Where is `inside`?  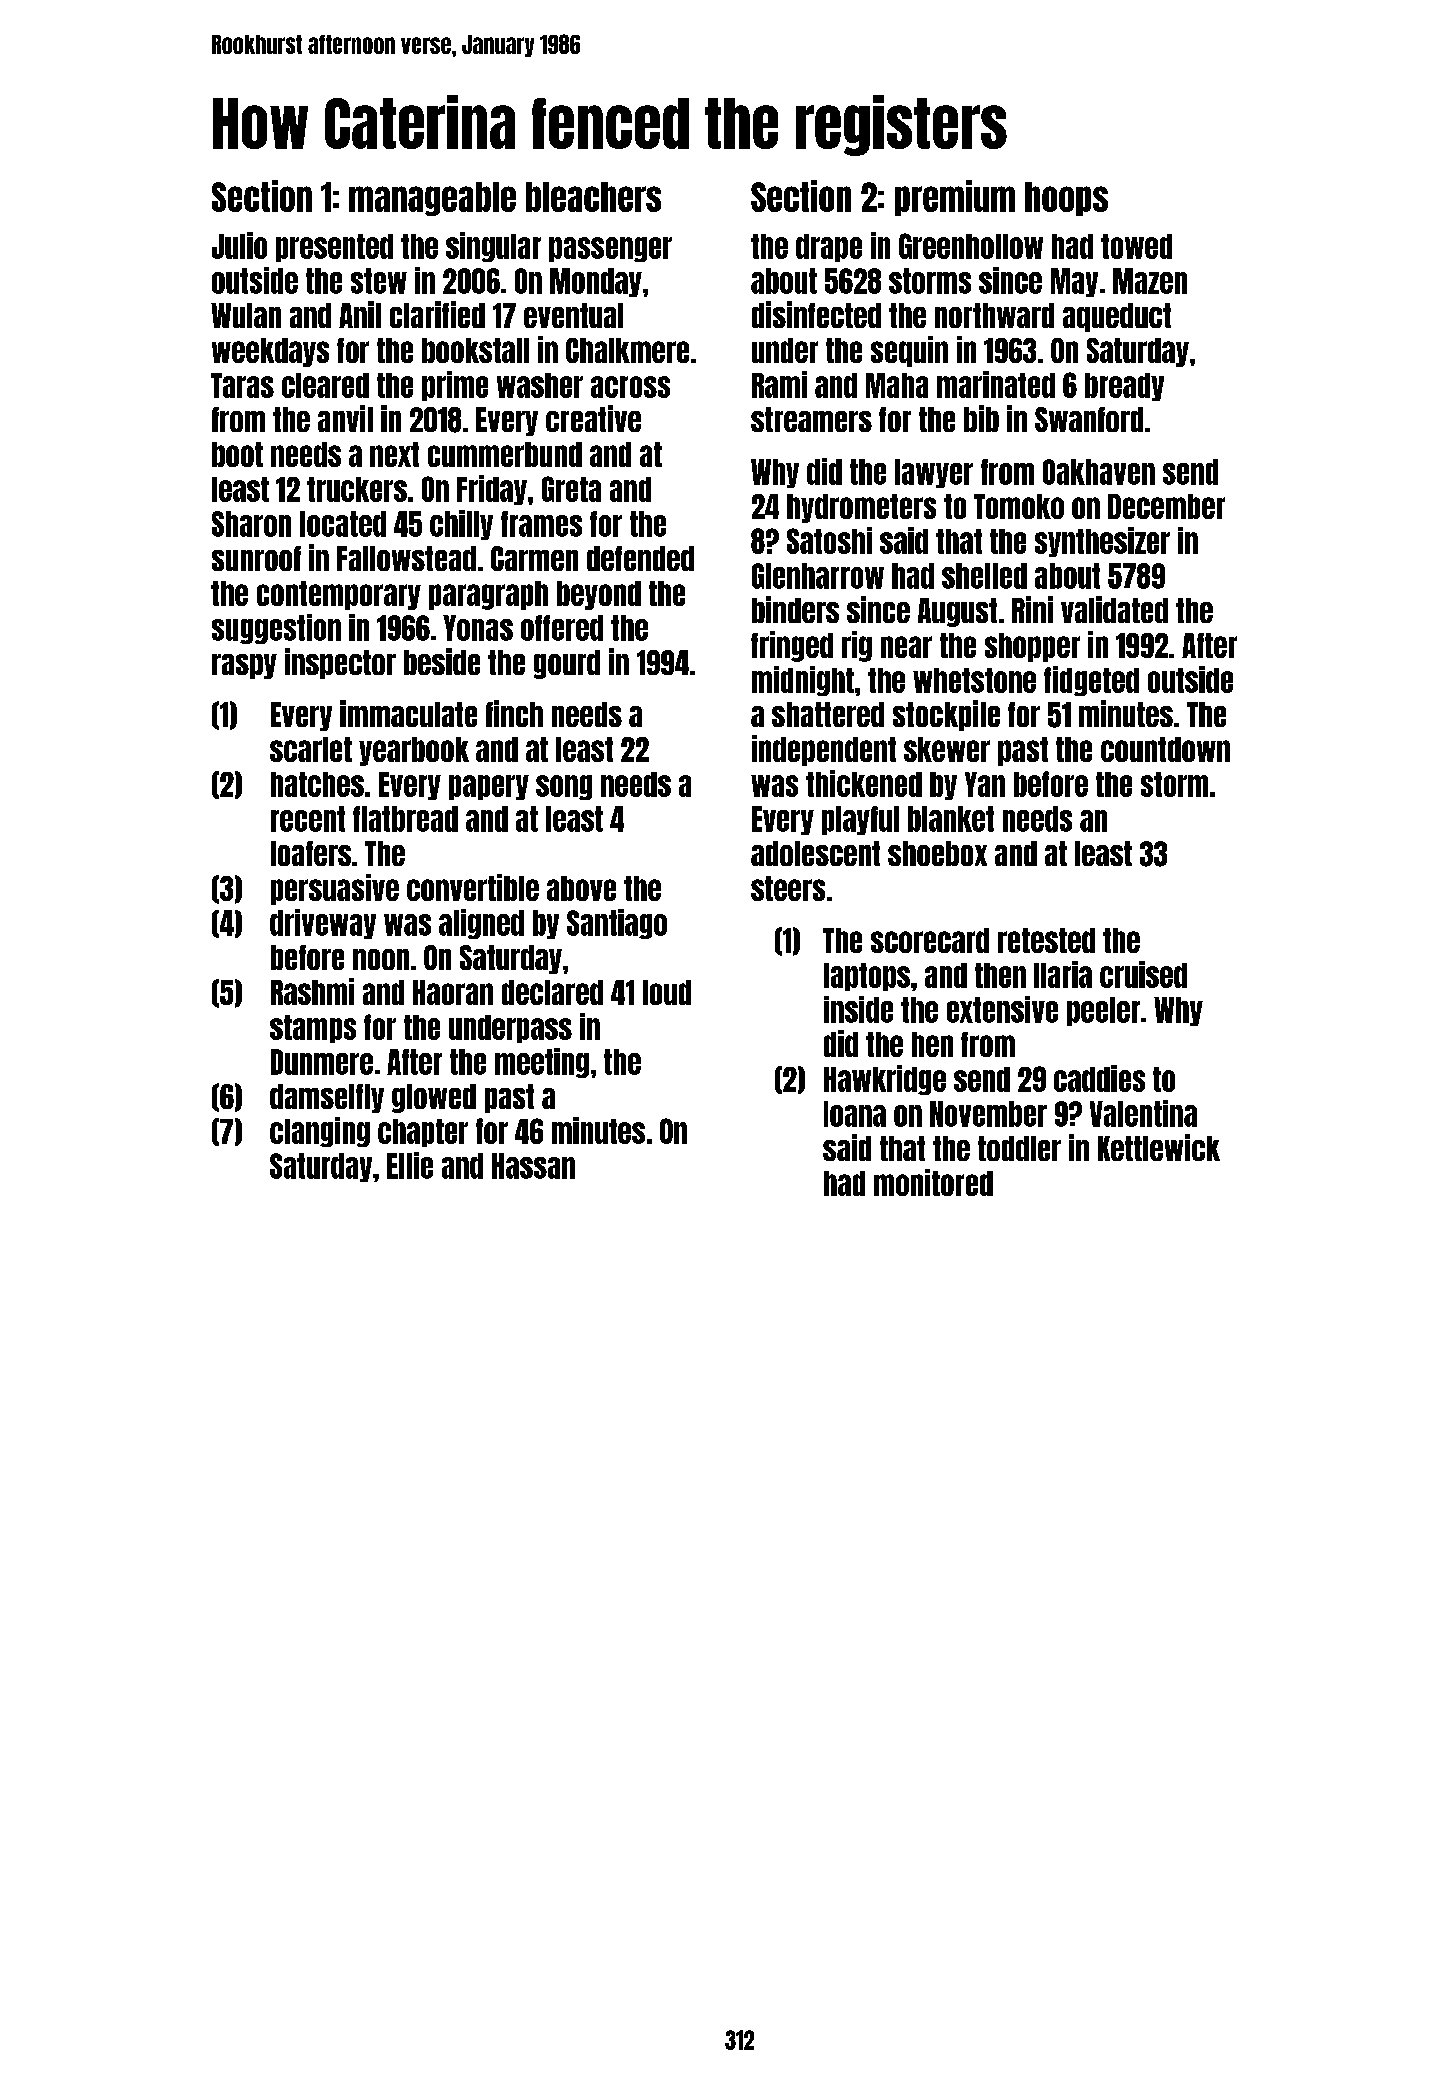
inside is located at coordinates (858, 1009).
